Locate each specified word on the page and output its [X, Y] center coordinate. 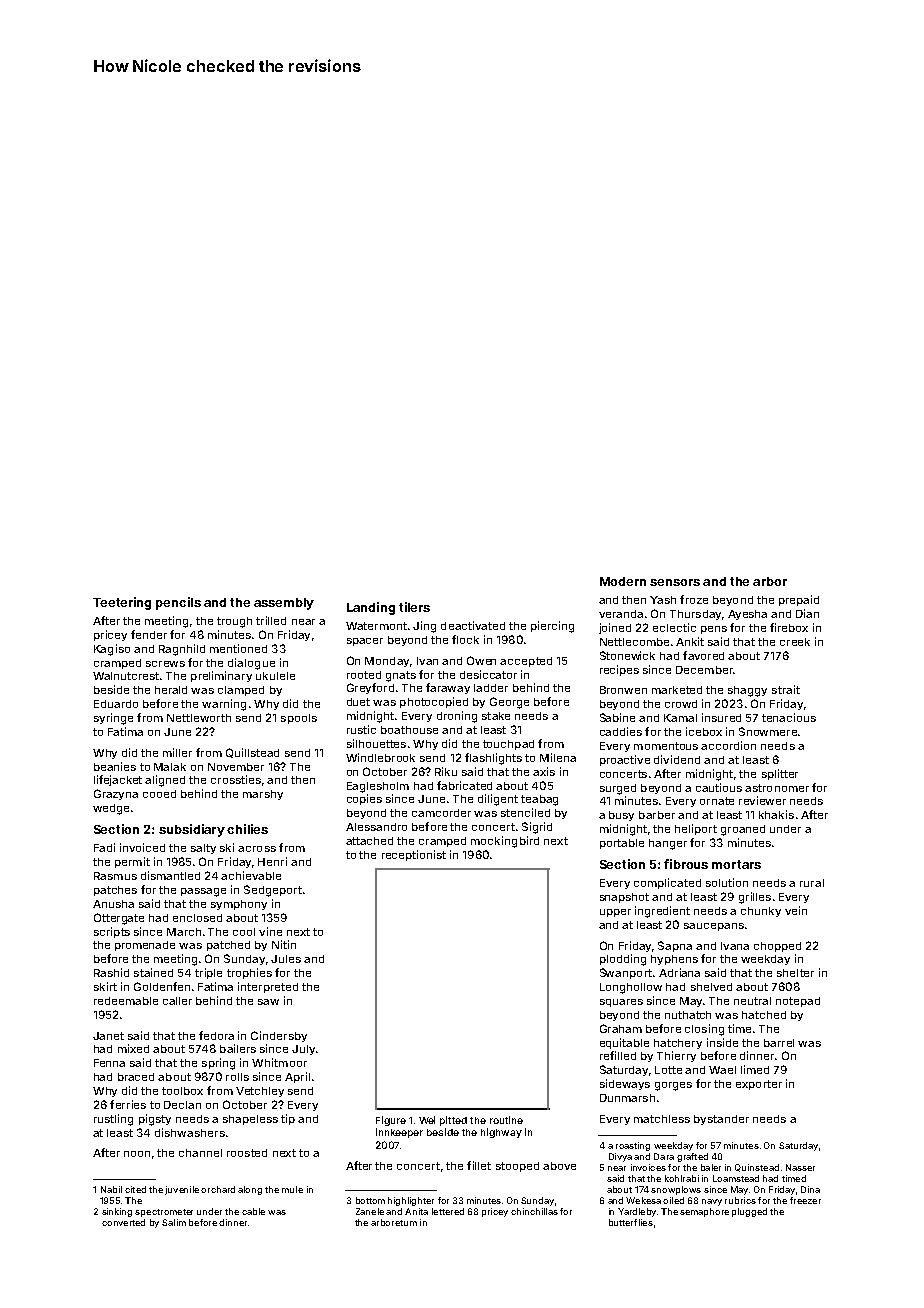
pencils [178, 603]
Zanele [370, 1211]
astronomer [777, 788]
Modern [623, 581]
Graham [621, 1028]
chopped [777, 947]
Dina [810, 1189]
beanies [115, 766]
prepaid [799, 600]
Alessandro [376, 827]
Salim [174, 1222]
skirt [105, 986]
